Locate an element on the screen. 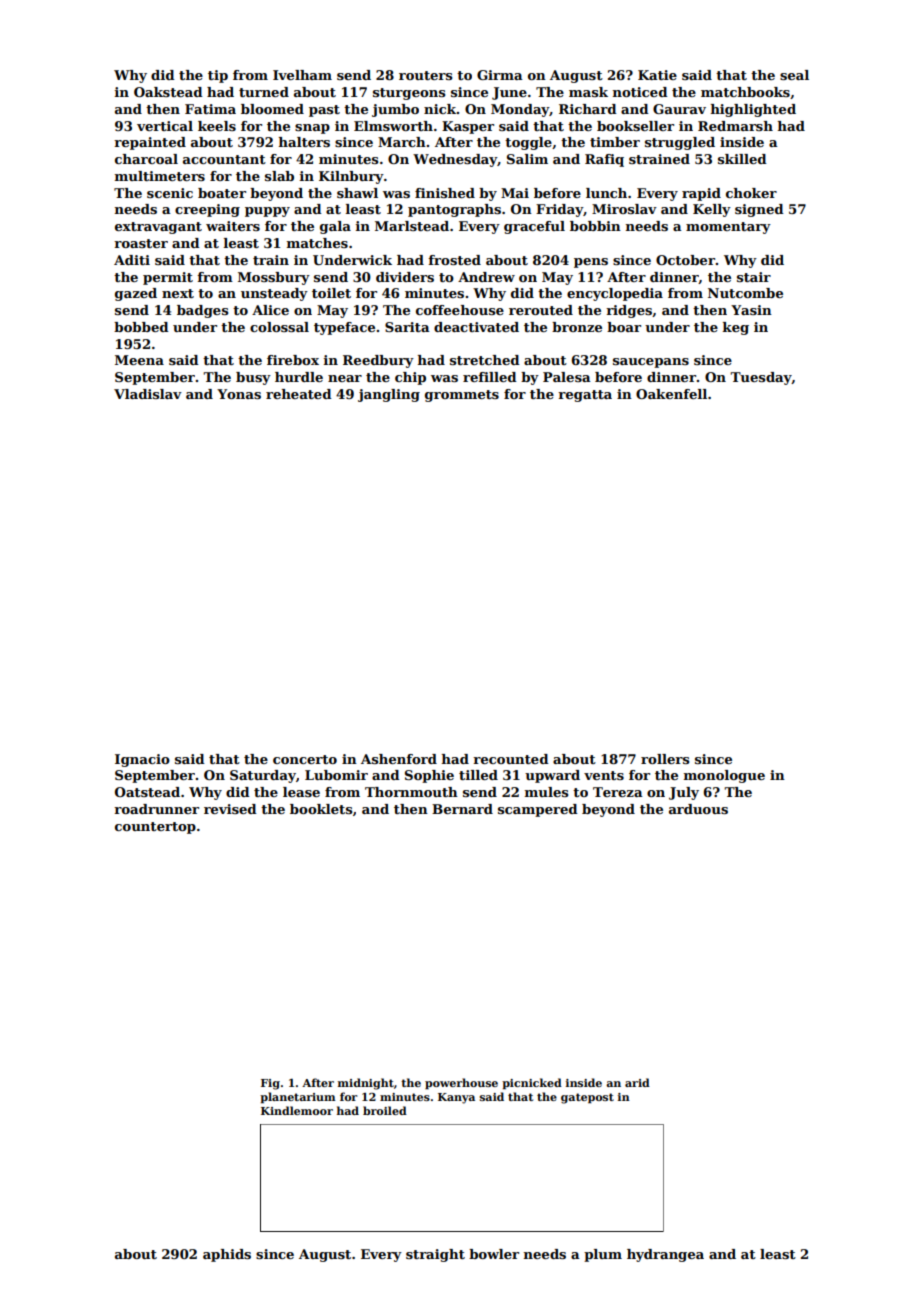 The width and height of the screenshot is (924, 1308). Bernard is located at coordinates (462, 809).
